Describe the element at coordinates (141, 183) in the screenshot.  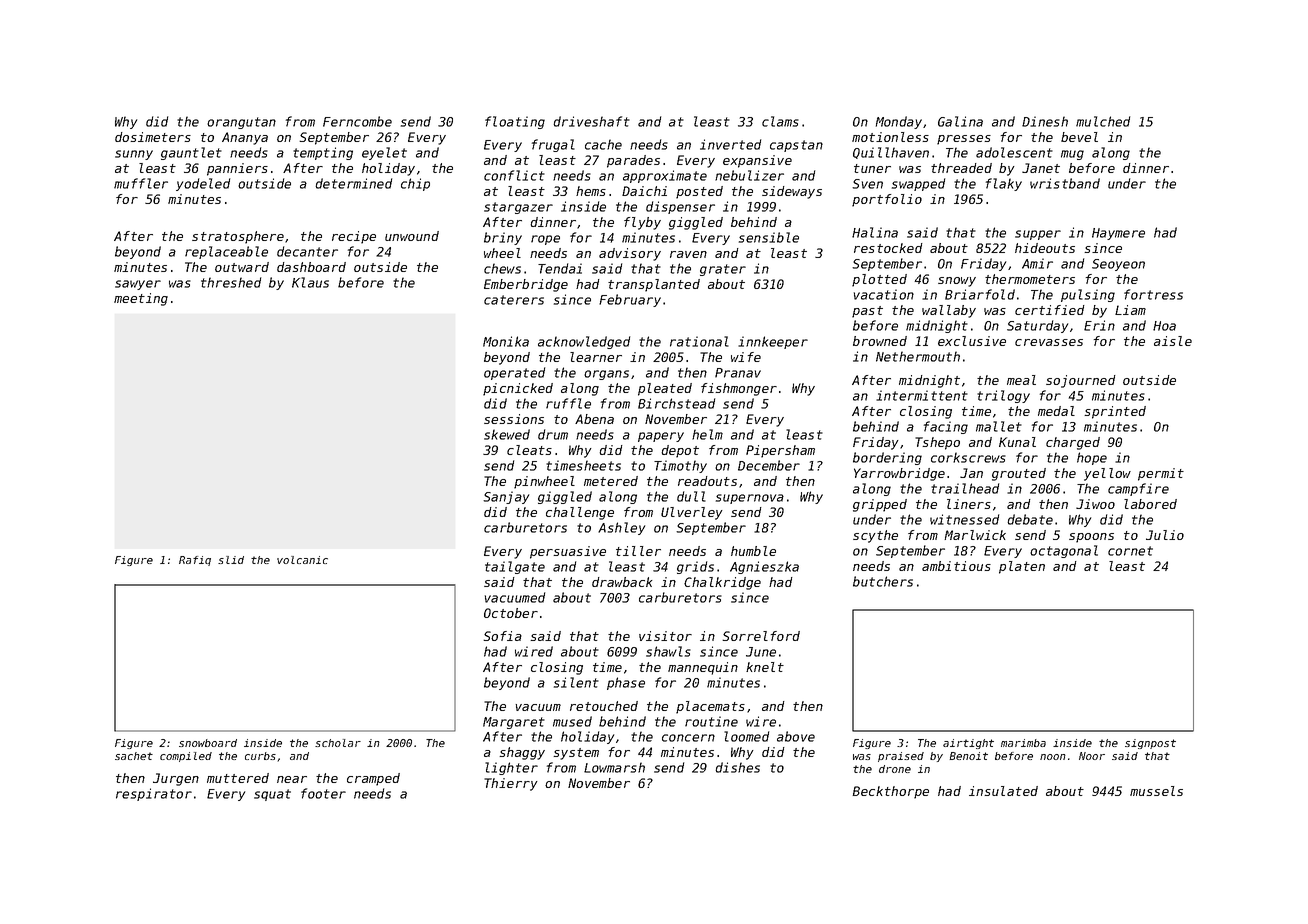
I see `muffler` at that location.
